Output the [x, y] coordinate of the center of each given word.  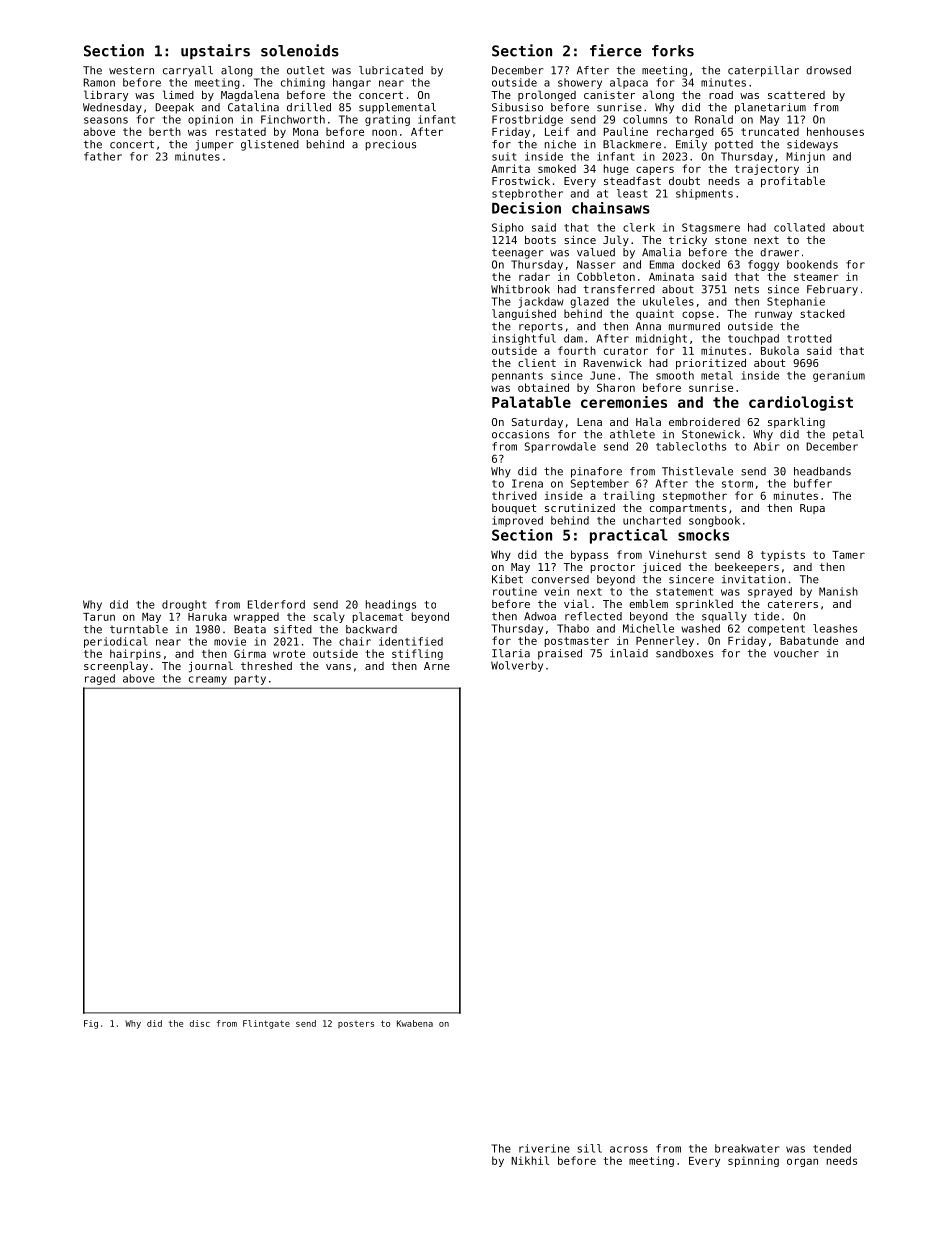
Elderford [276, 604]
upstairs [215, 52]
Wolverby [517, 666]
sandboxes [684, 653]
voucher [796, 653]
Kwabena [415, 1023]
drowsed [828, 70]
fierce [615, 50]
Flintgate [266, 1024]
